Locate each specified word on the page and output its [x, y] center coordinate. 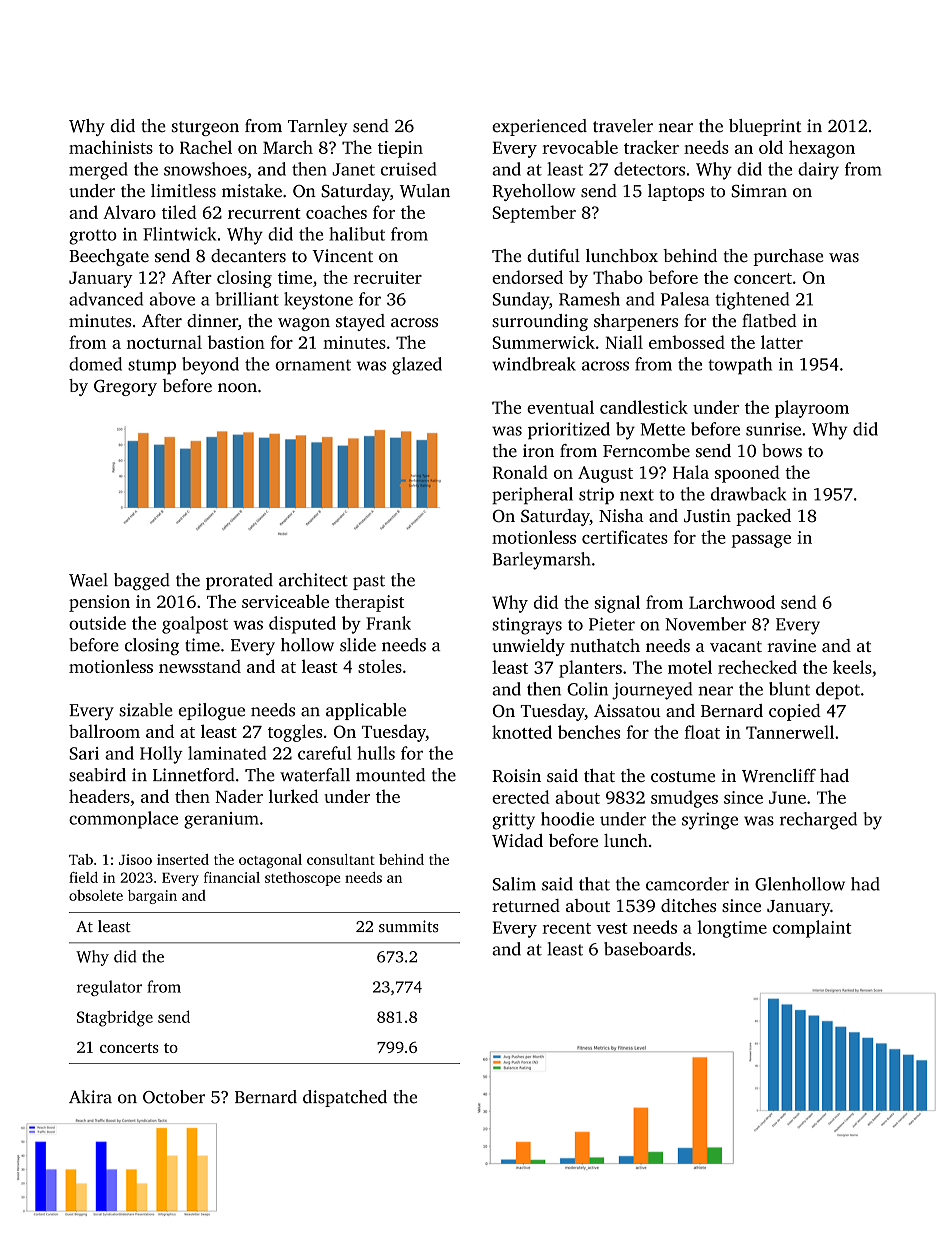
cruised [408, 169]
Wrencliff [779, 776]
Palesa [685, 299]
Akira [90, 1097]
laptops [676, 192]
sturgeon [205, 128]
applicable [366, 711]
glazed [417, 366]
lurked [293, 796]
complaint [812, 929]
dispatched [345, 1098]
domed [95, 364]
